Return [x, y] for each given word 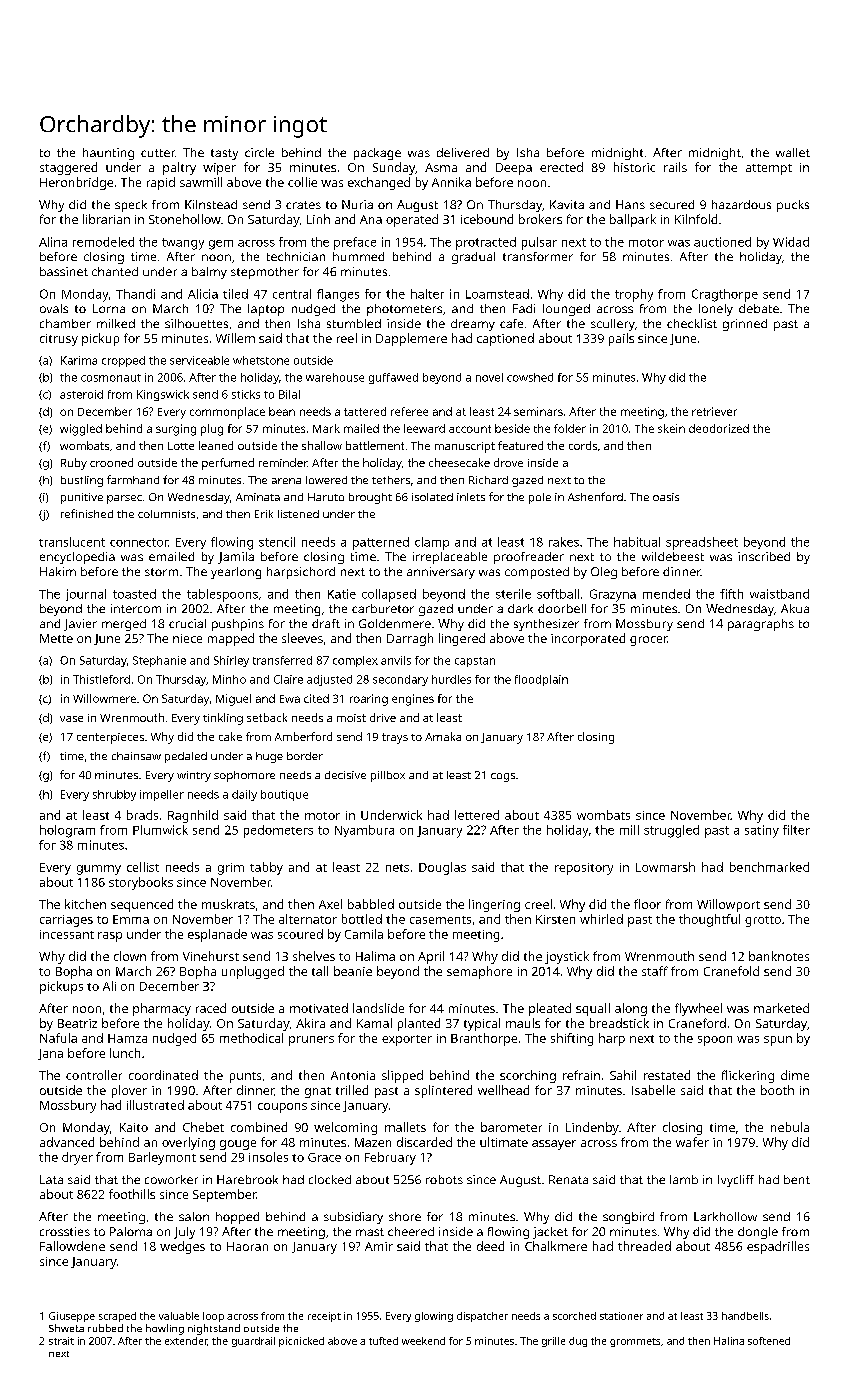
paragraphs [761, 625]
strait [61, 1341]
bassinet [64, 271]
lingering [494, 905]
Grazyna [613, 595]
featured [520, 445]
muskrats [228, 904]
